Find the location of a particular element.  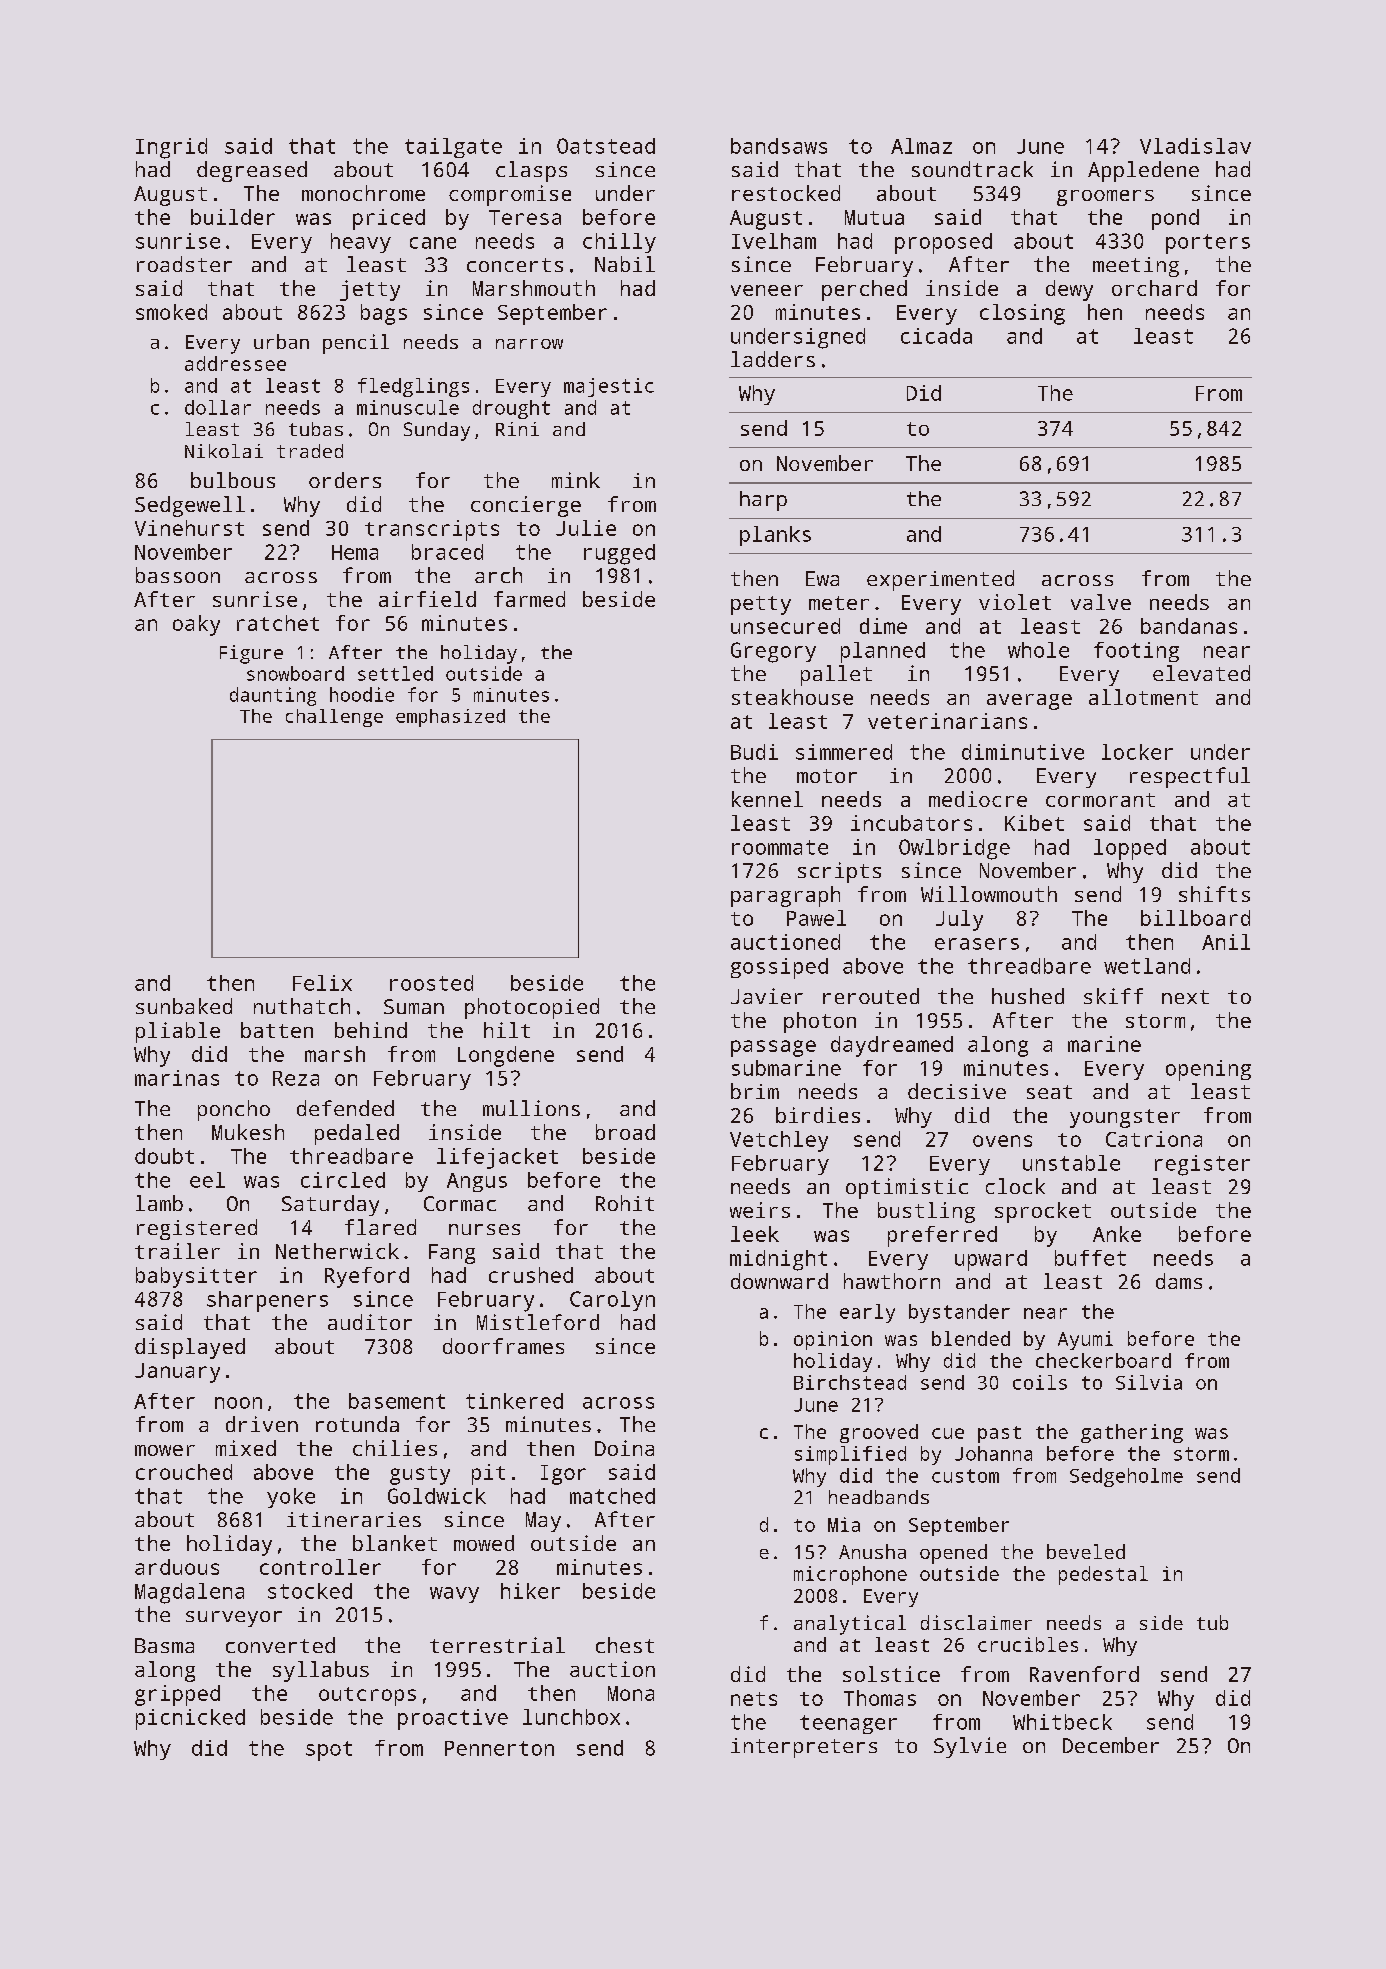

closing is located at coordinates (1022, 314).
